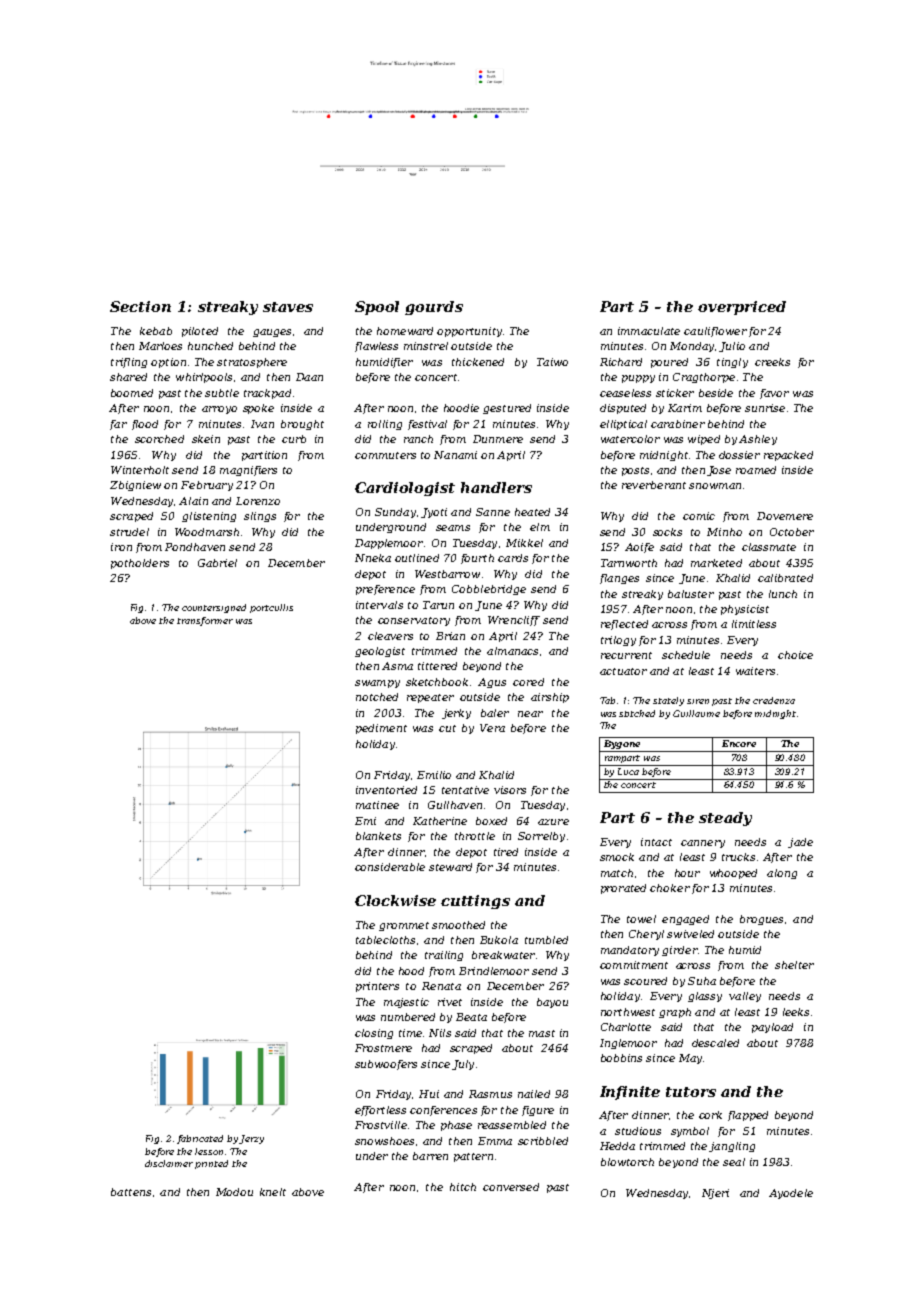 The height and width of the screenshot is (1308, 924). I want to click on Brian, so click(450, 636).
